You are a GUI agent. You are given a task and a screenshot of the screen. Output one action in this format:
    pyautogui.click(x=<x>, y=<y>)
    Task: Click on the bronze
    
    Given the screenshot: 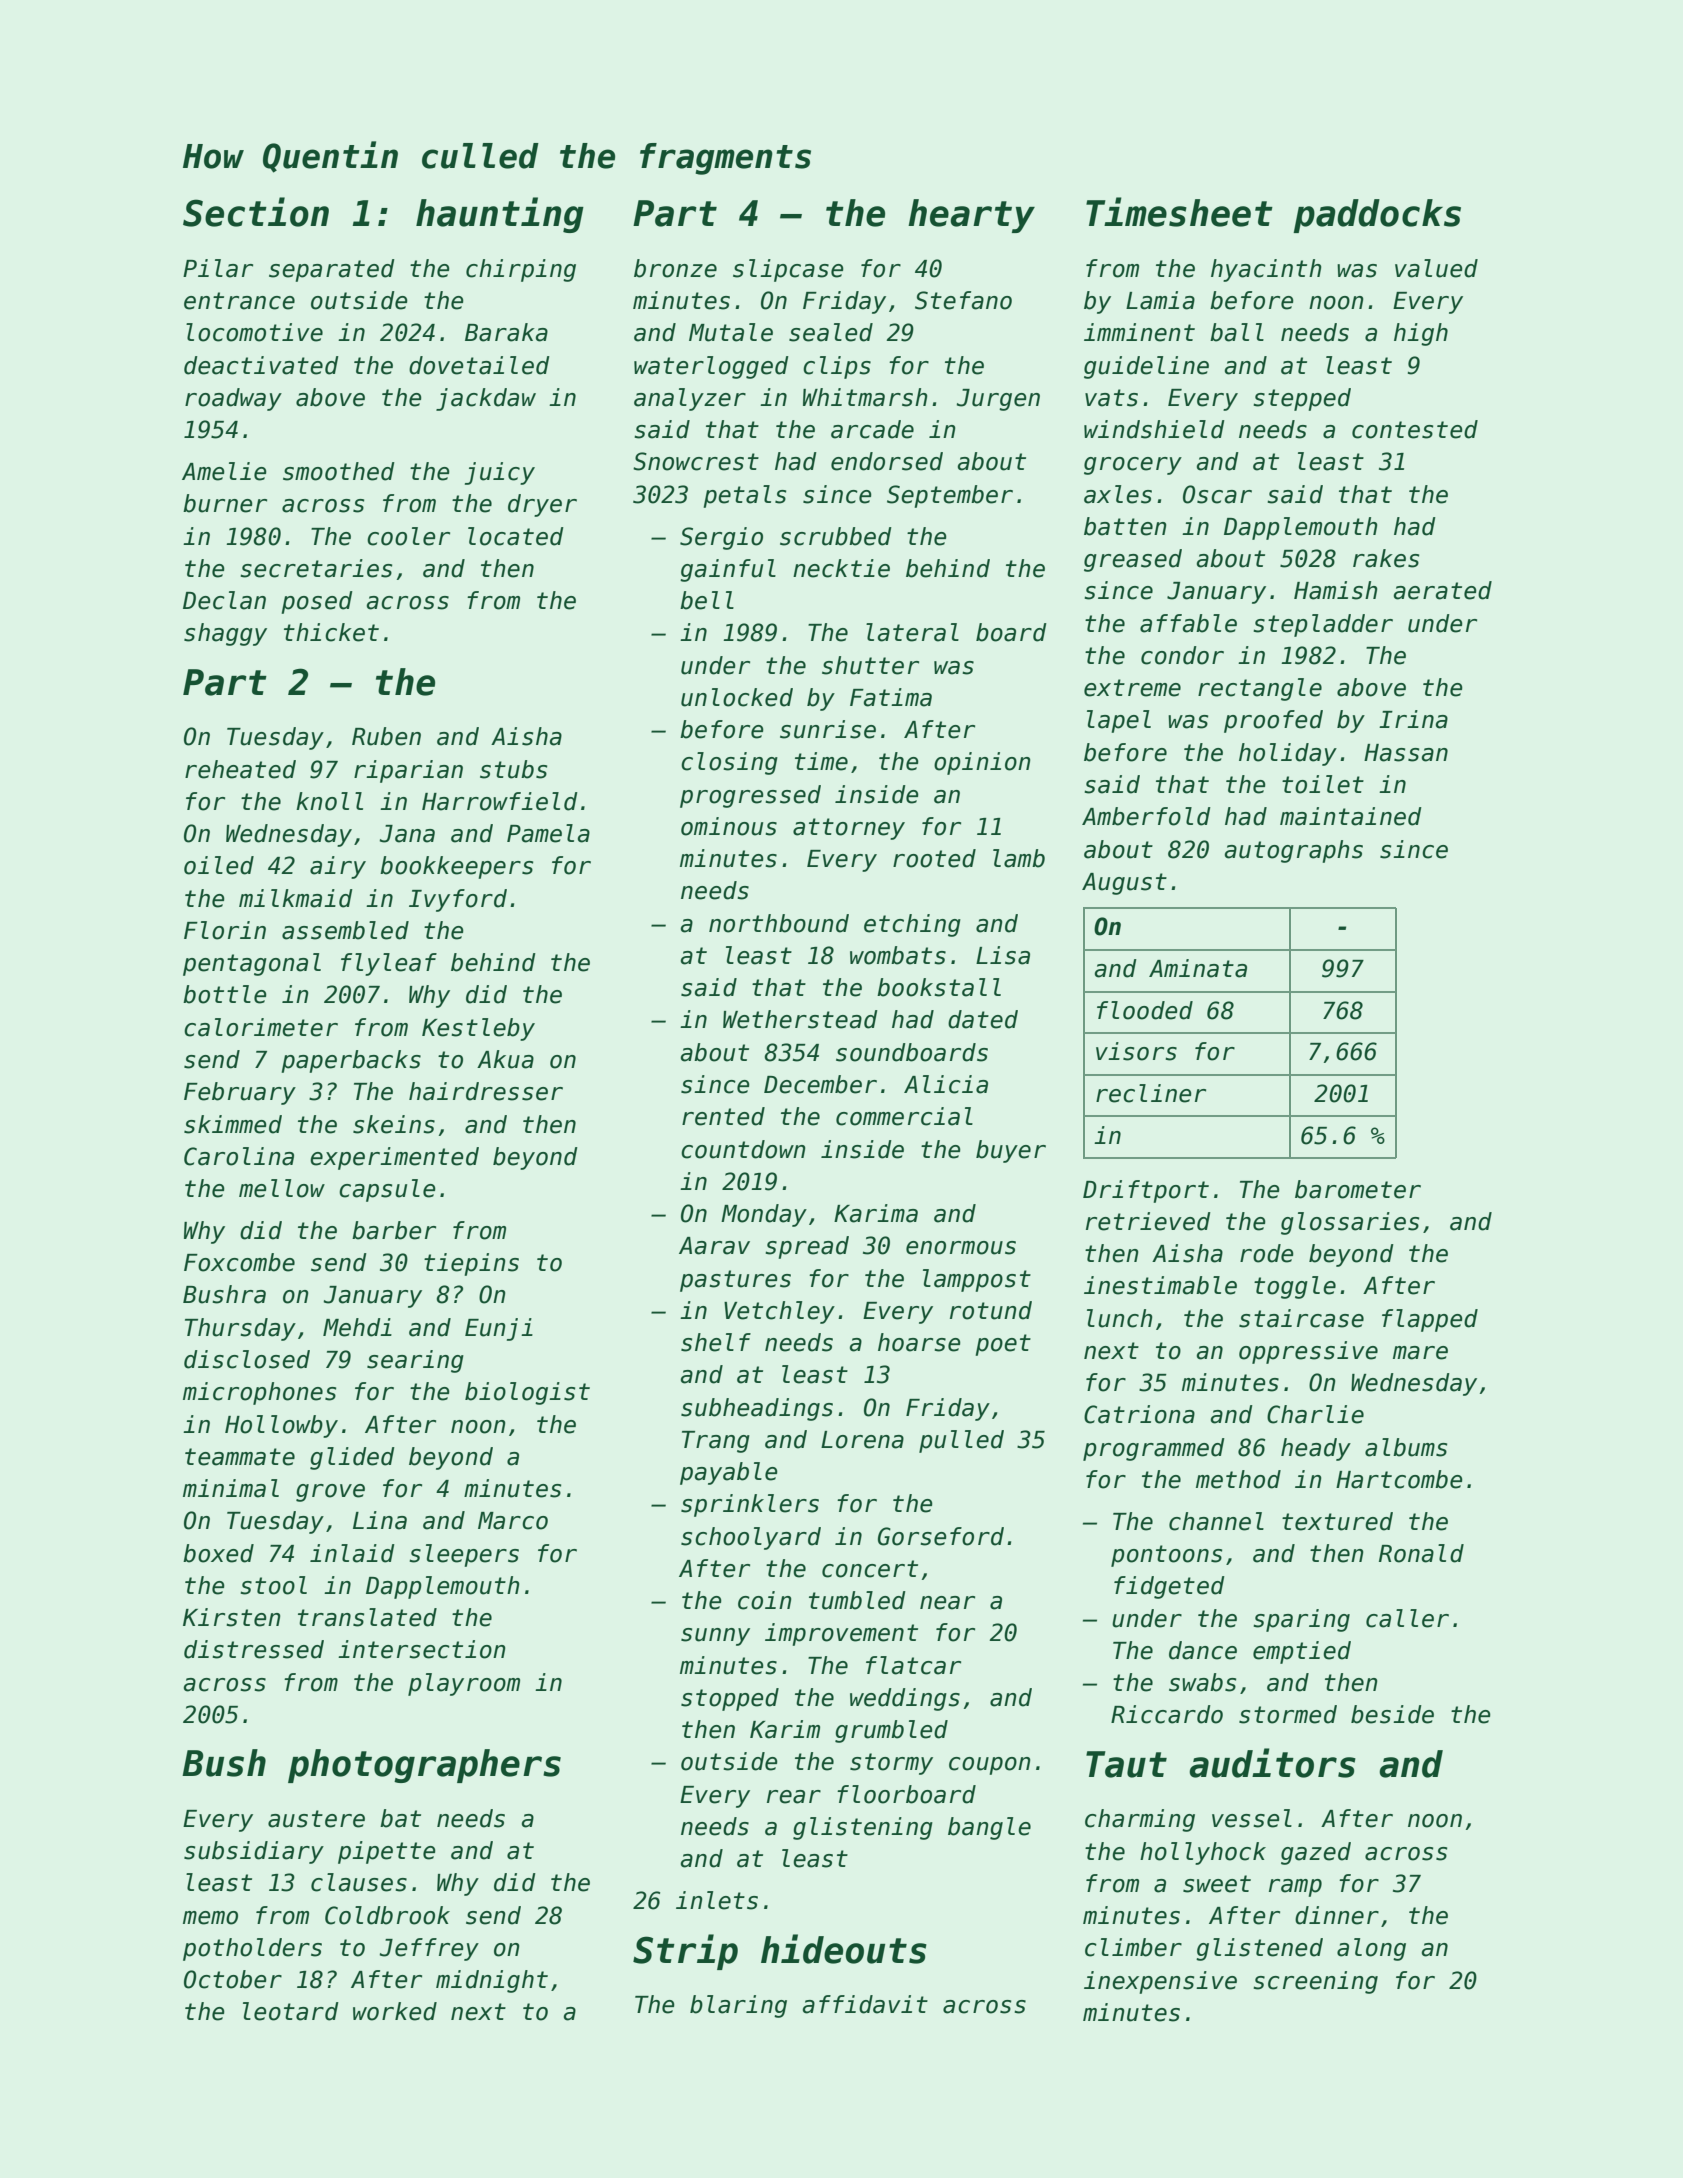 What is the action you would take?
    pyautogui.click(x=675, y=268)
